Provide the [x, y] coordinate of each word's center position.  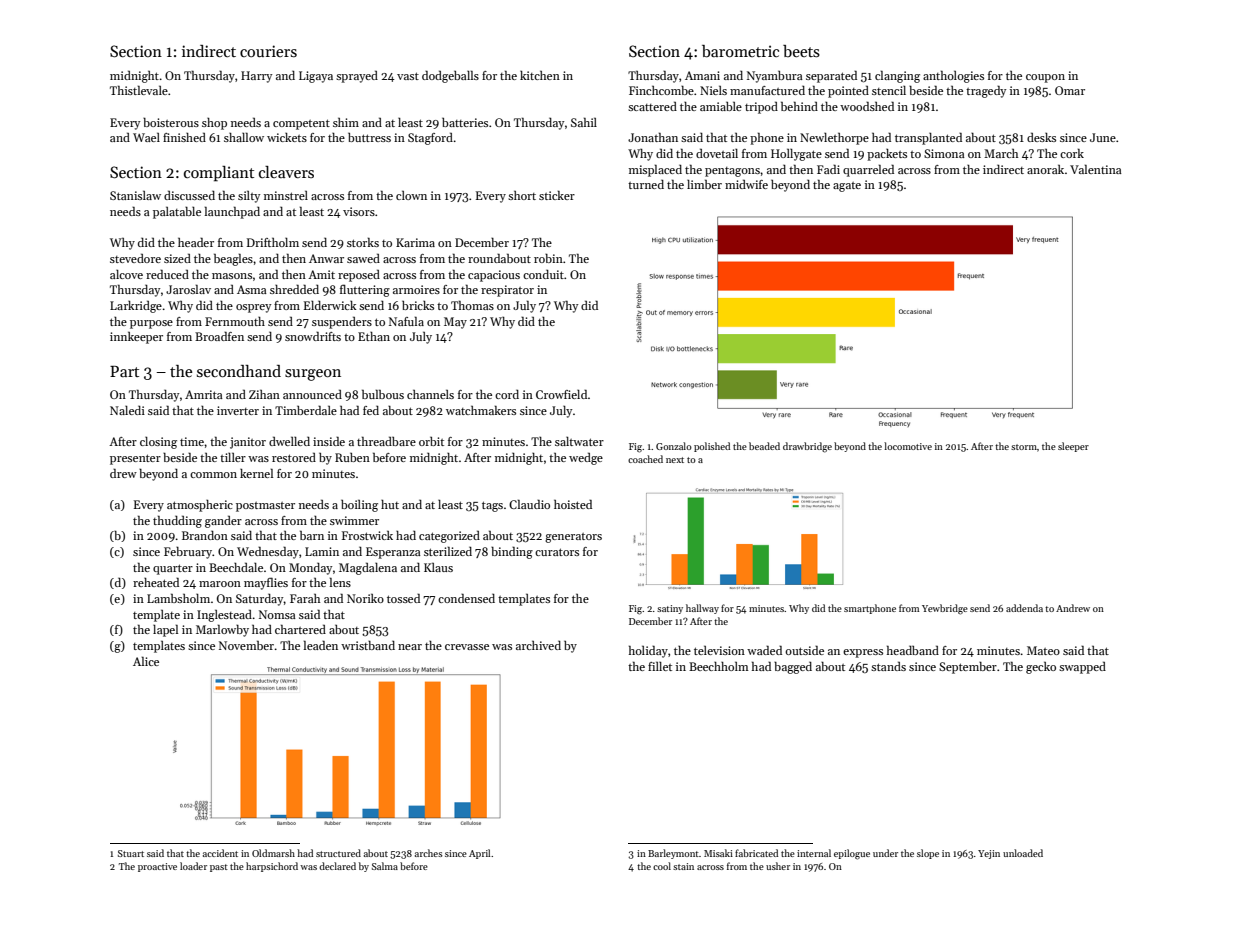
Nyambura [775, 77]
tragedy [986, 91]
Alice [146, 661]
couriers [268, 51]
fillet [660, 666]
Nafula [406, 321]
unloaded [1023, 853]
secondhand [239, 371]
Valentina [1096, 169]
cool [662, 866]
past [219, 868]
